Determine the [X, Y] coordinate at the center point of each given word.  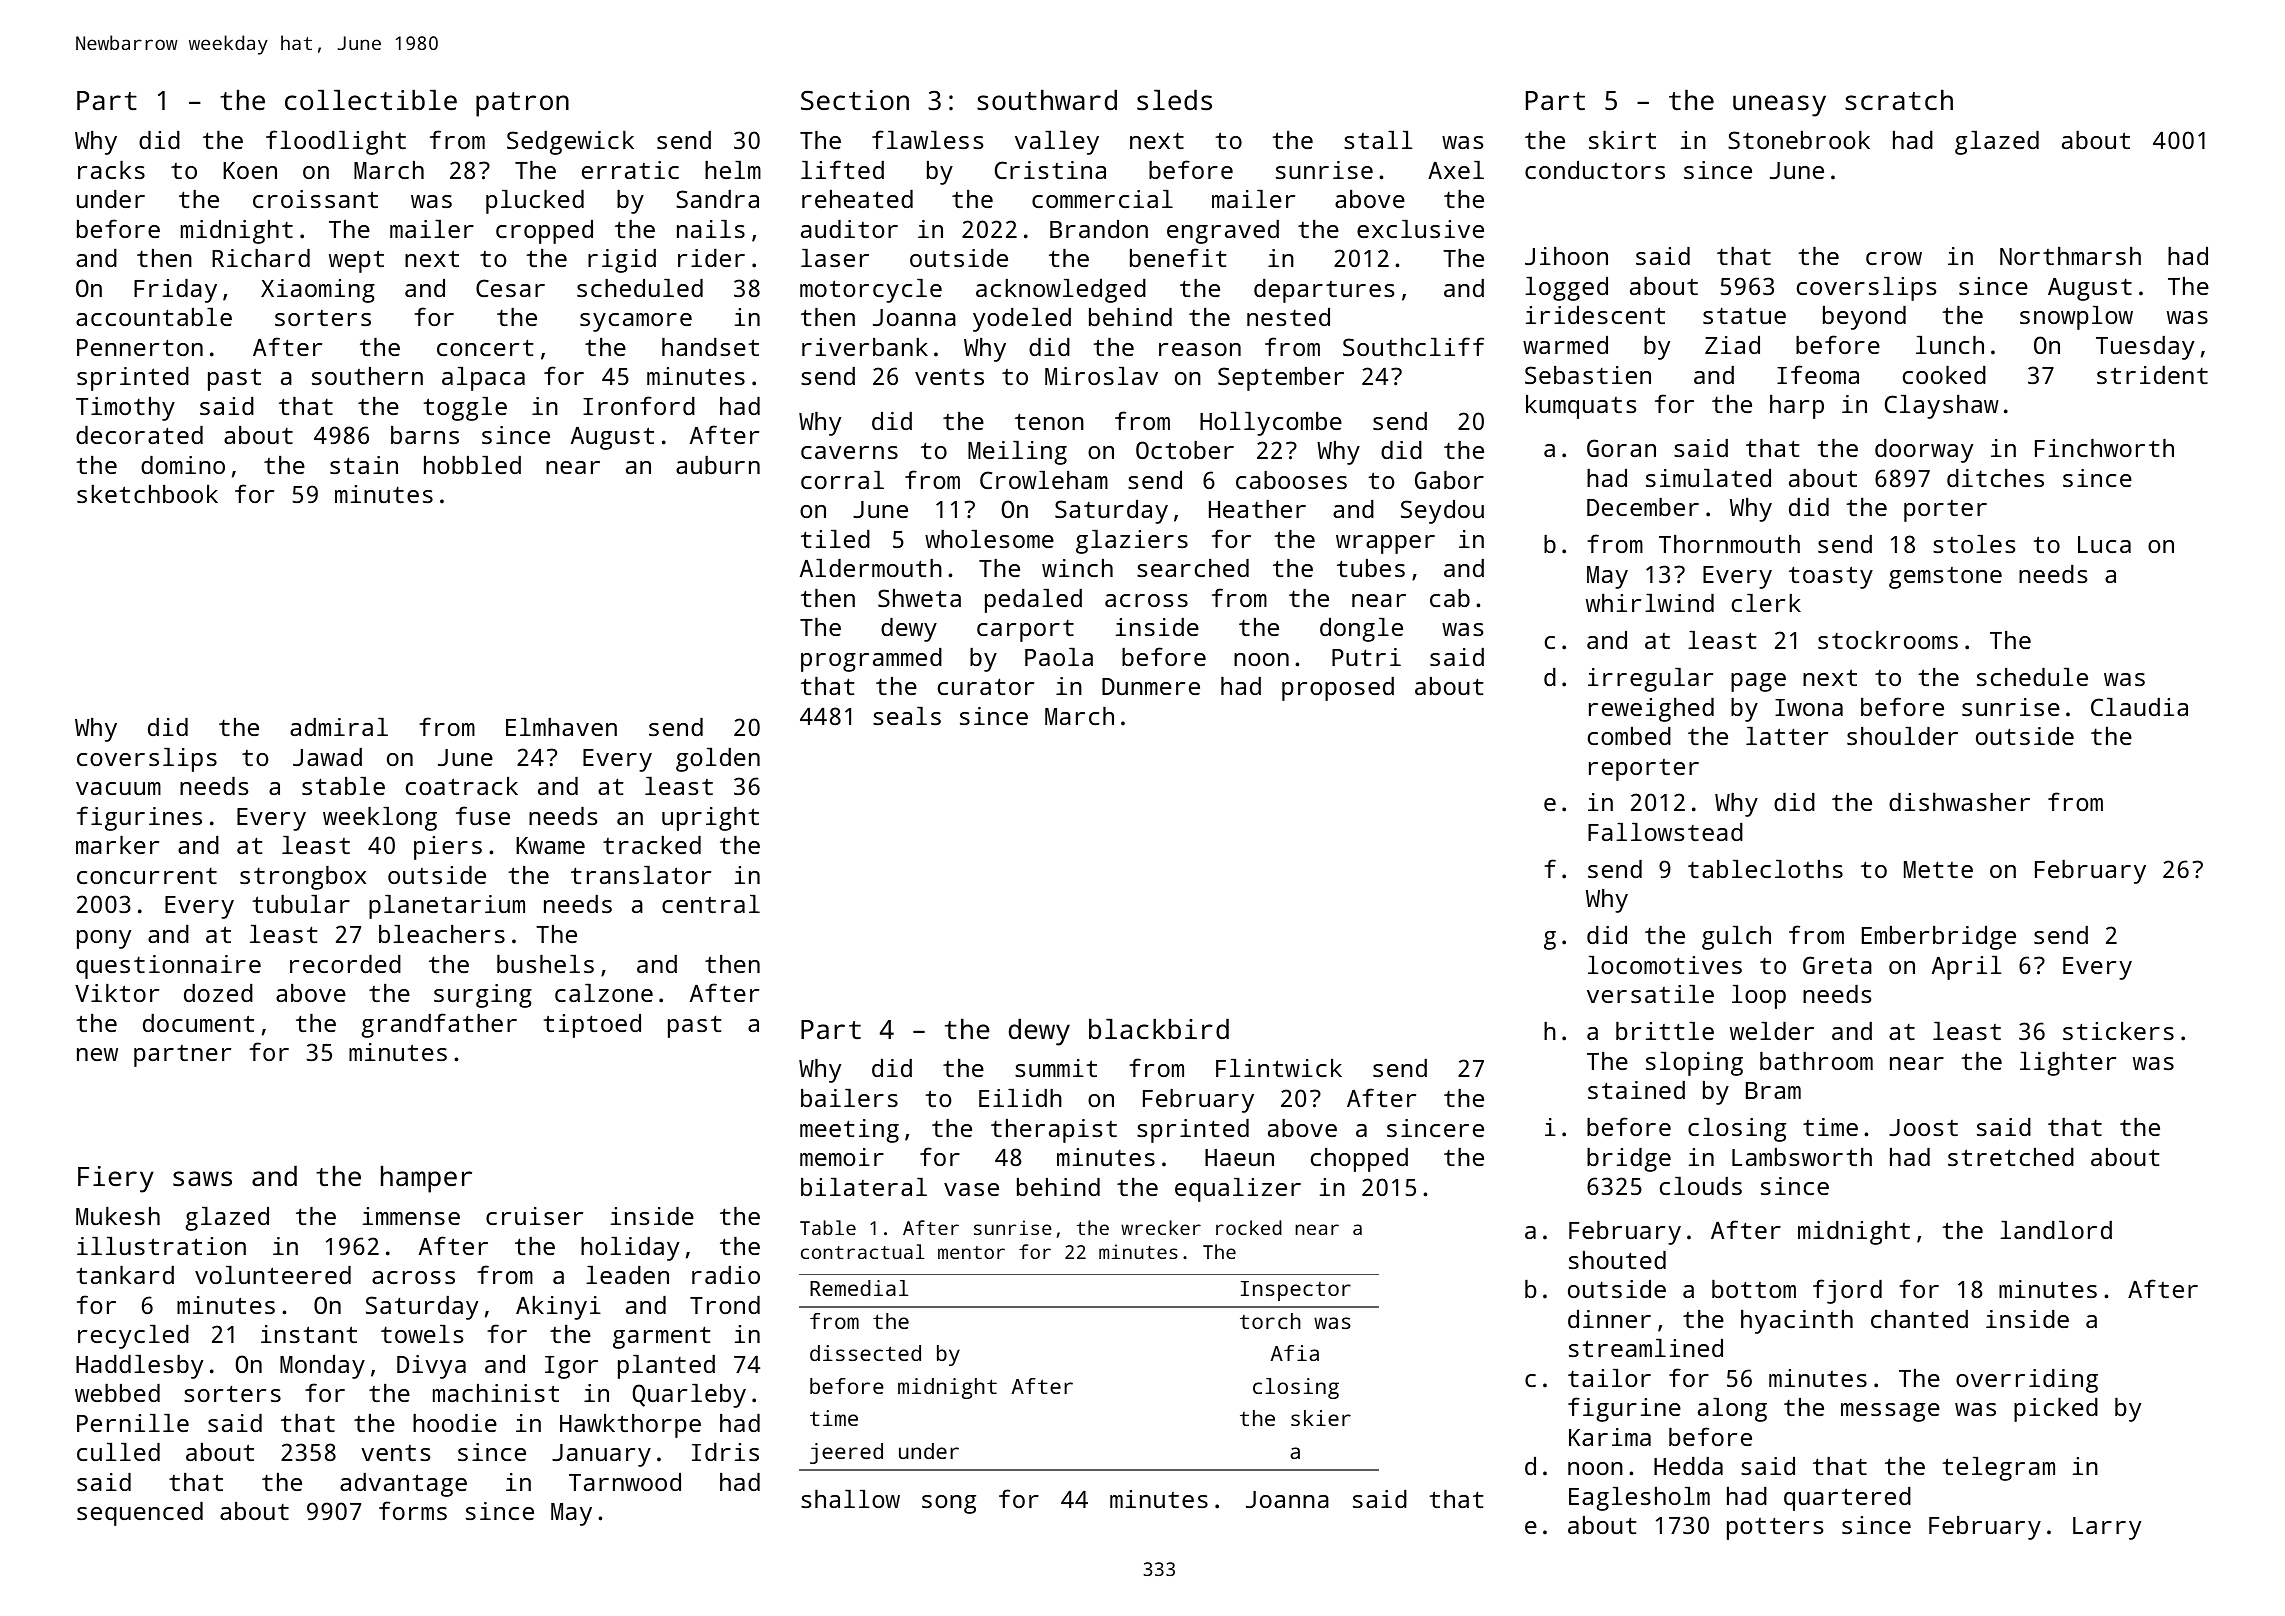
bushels [545, 964]
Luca [2104, 544]
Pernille [133, 1423]
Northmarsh [2070, 256]
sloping [1694, 1064]
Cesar [510, 288]
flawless [927, 139]
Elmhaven [561, 727]
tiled [835, 539]
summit [1056, 1068]
